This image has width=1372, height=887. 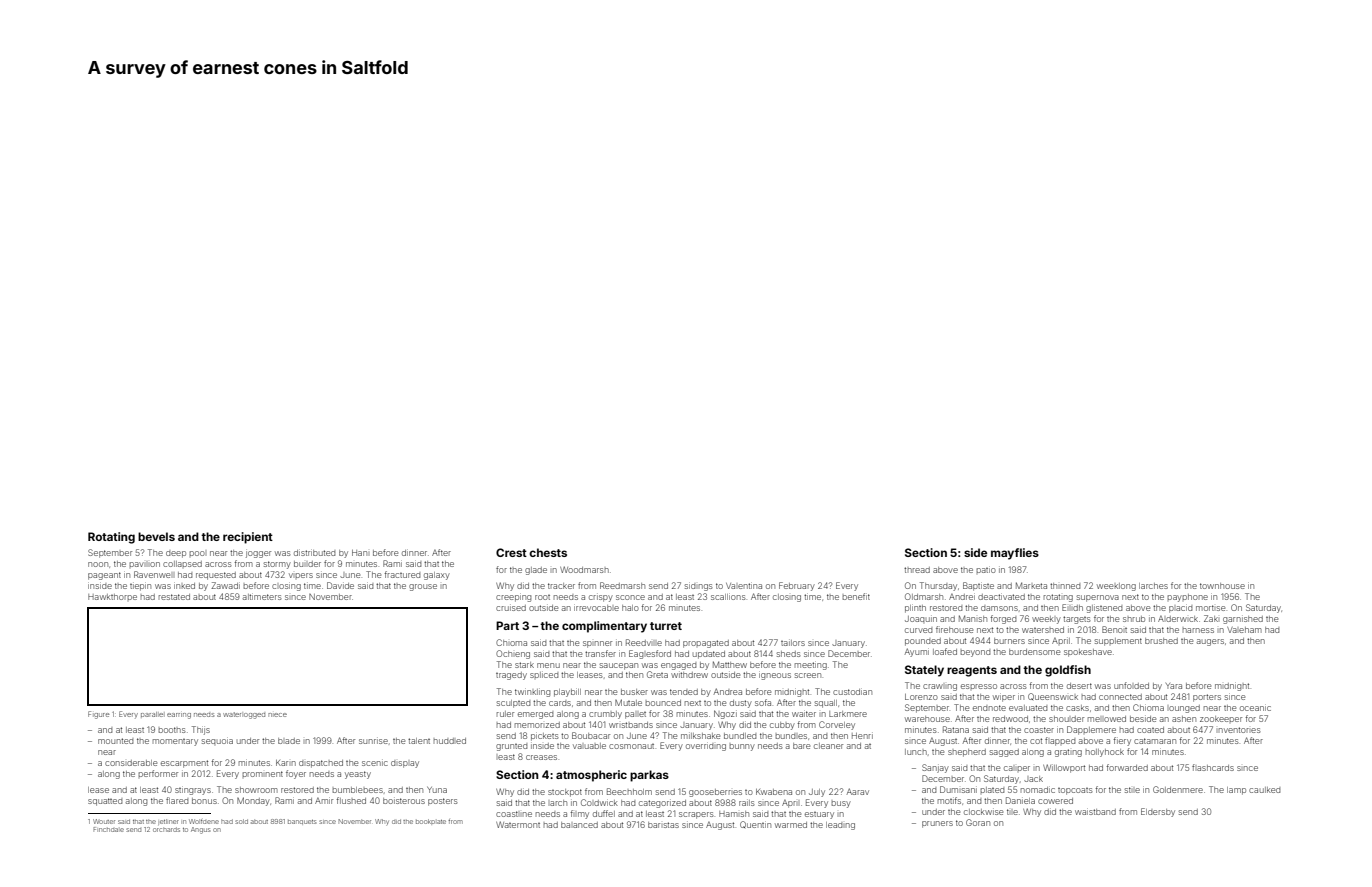 I want to click on Ochieng, so click(x=513, y=654).
